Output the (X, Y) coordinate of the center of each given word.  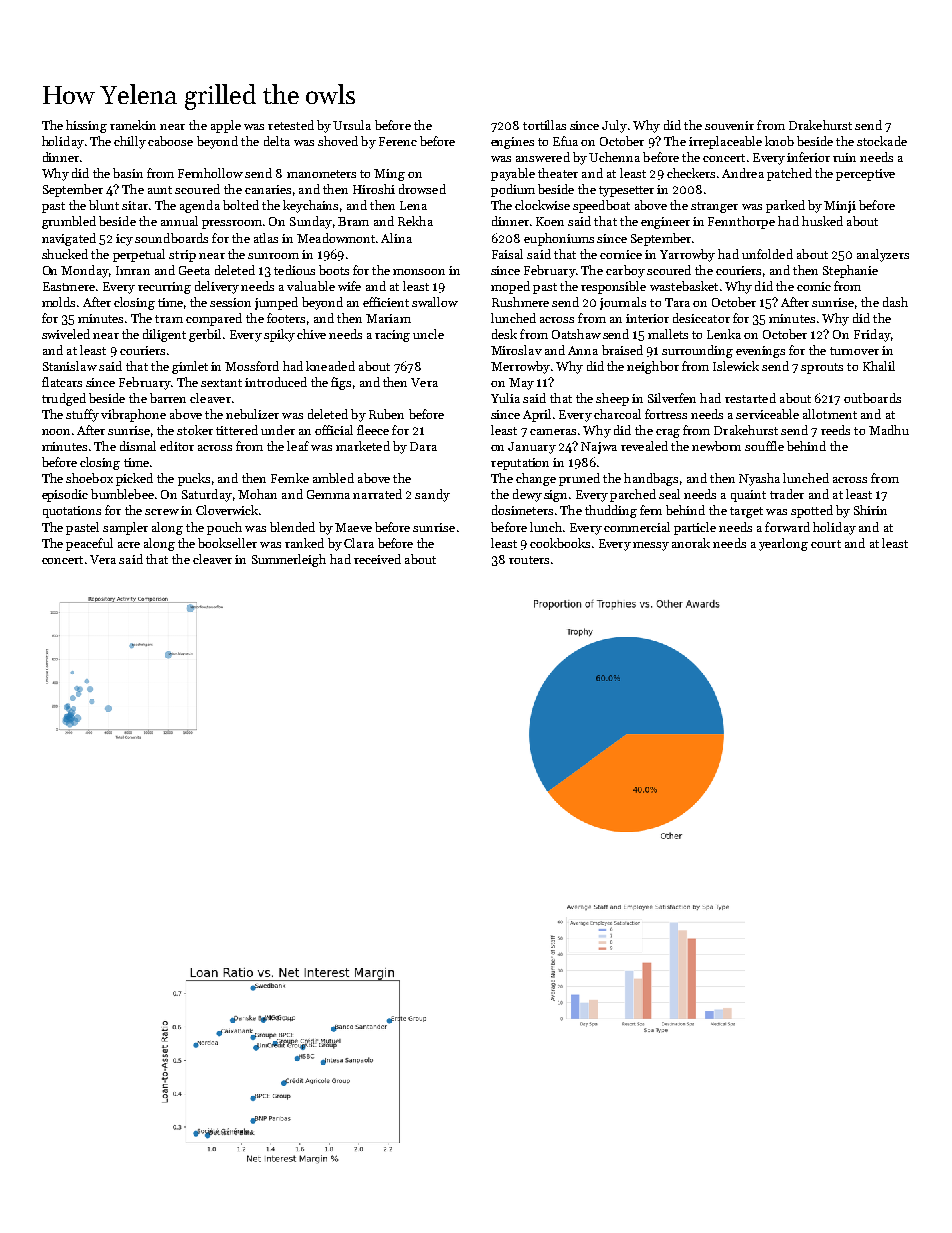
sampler (125, 528)
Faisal (507, 254)
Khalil (879, 366)
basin (128, 173)
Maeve (353, 527)
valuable (311, 286)
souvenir (729, 125)
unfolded (767, 254)
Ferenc (398, 141)
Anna (583, 350)
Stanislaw (70, 366)
